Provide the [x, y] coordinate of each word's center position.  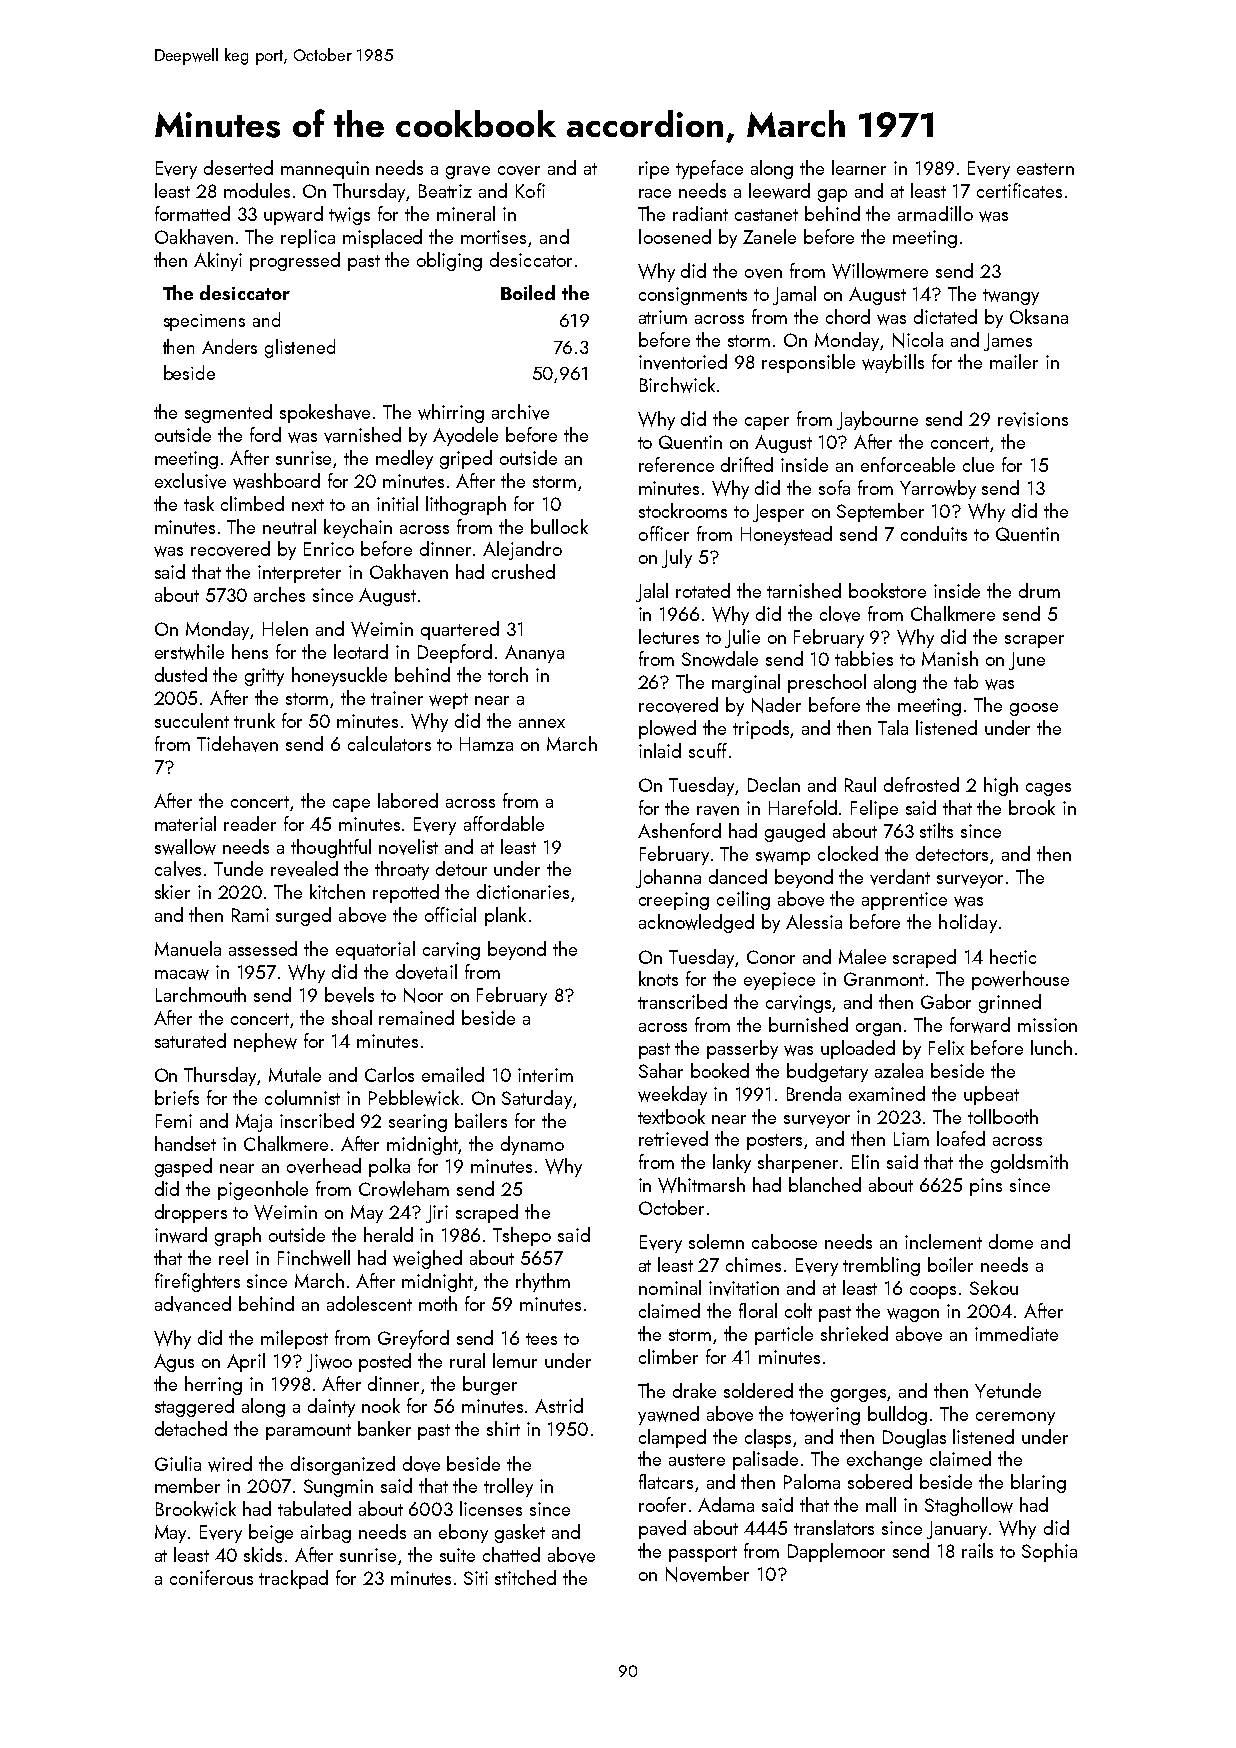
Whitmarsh [701, 1185]
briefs [177, 1097]
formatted [192, 213]
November [707, 1574]
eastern [1045, 169]
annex [542, 723]
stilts [936, 830]
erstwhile [189, 652]
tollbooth [1003, 1116]
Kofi [530, 190]
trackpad [293, 1579]
